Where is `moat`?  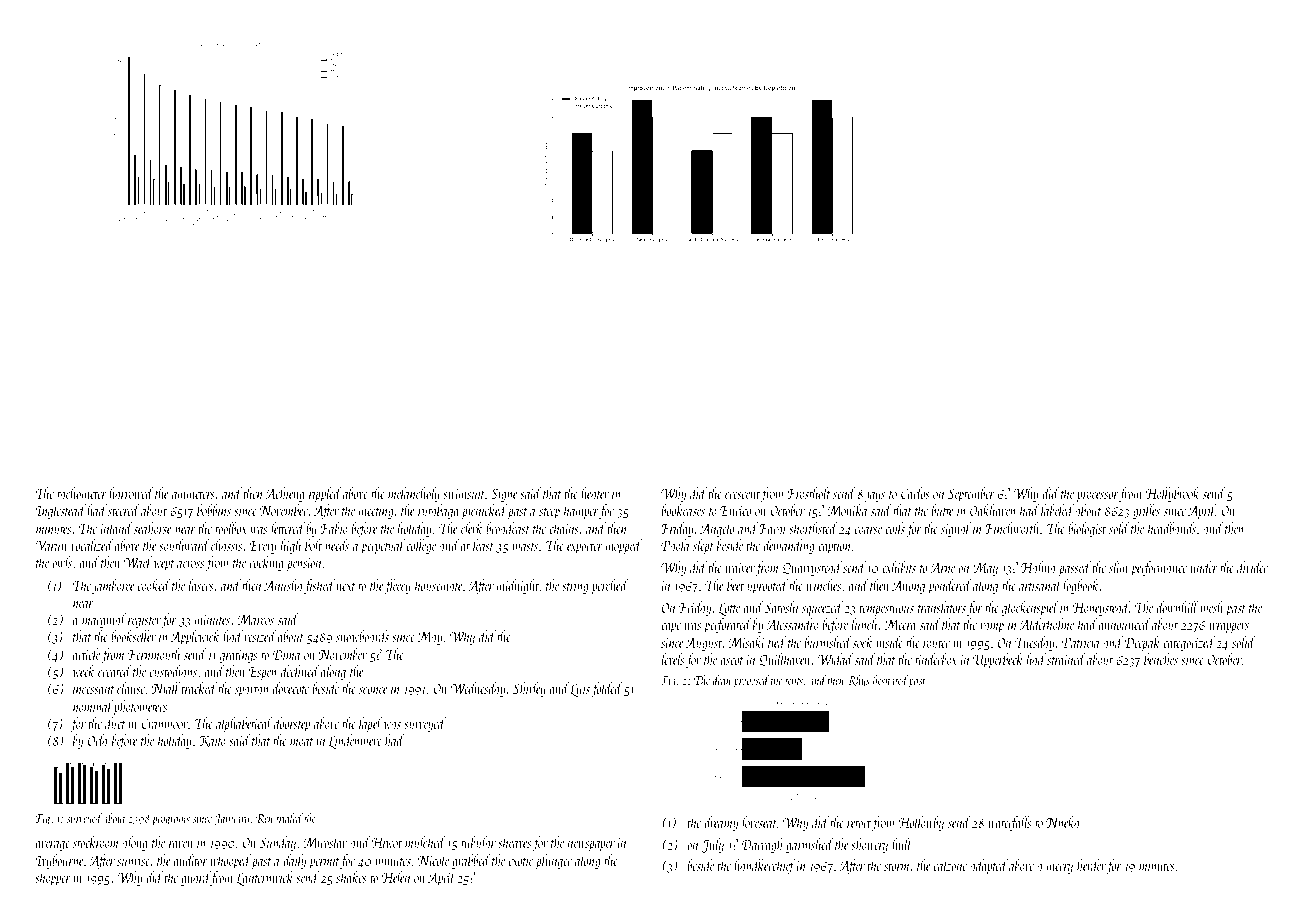
moat is located at coordinates (302, 742).
